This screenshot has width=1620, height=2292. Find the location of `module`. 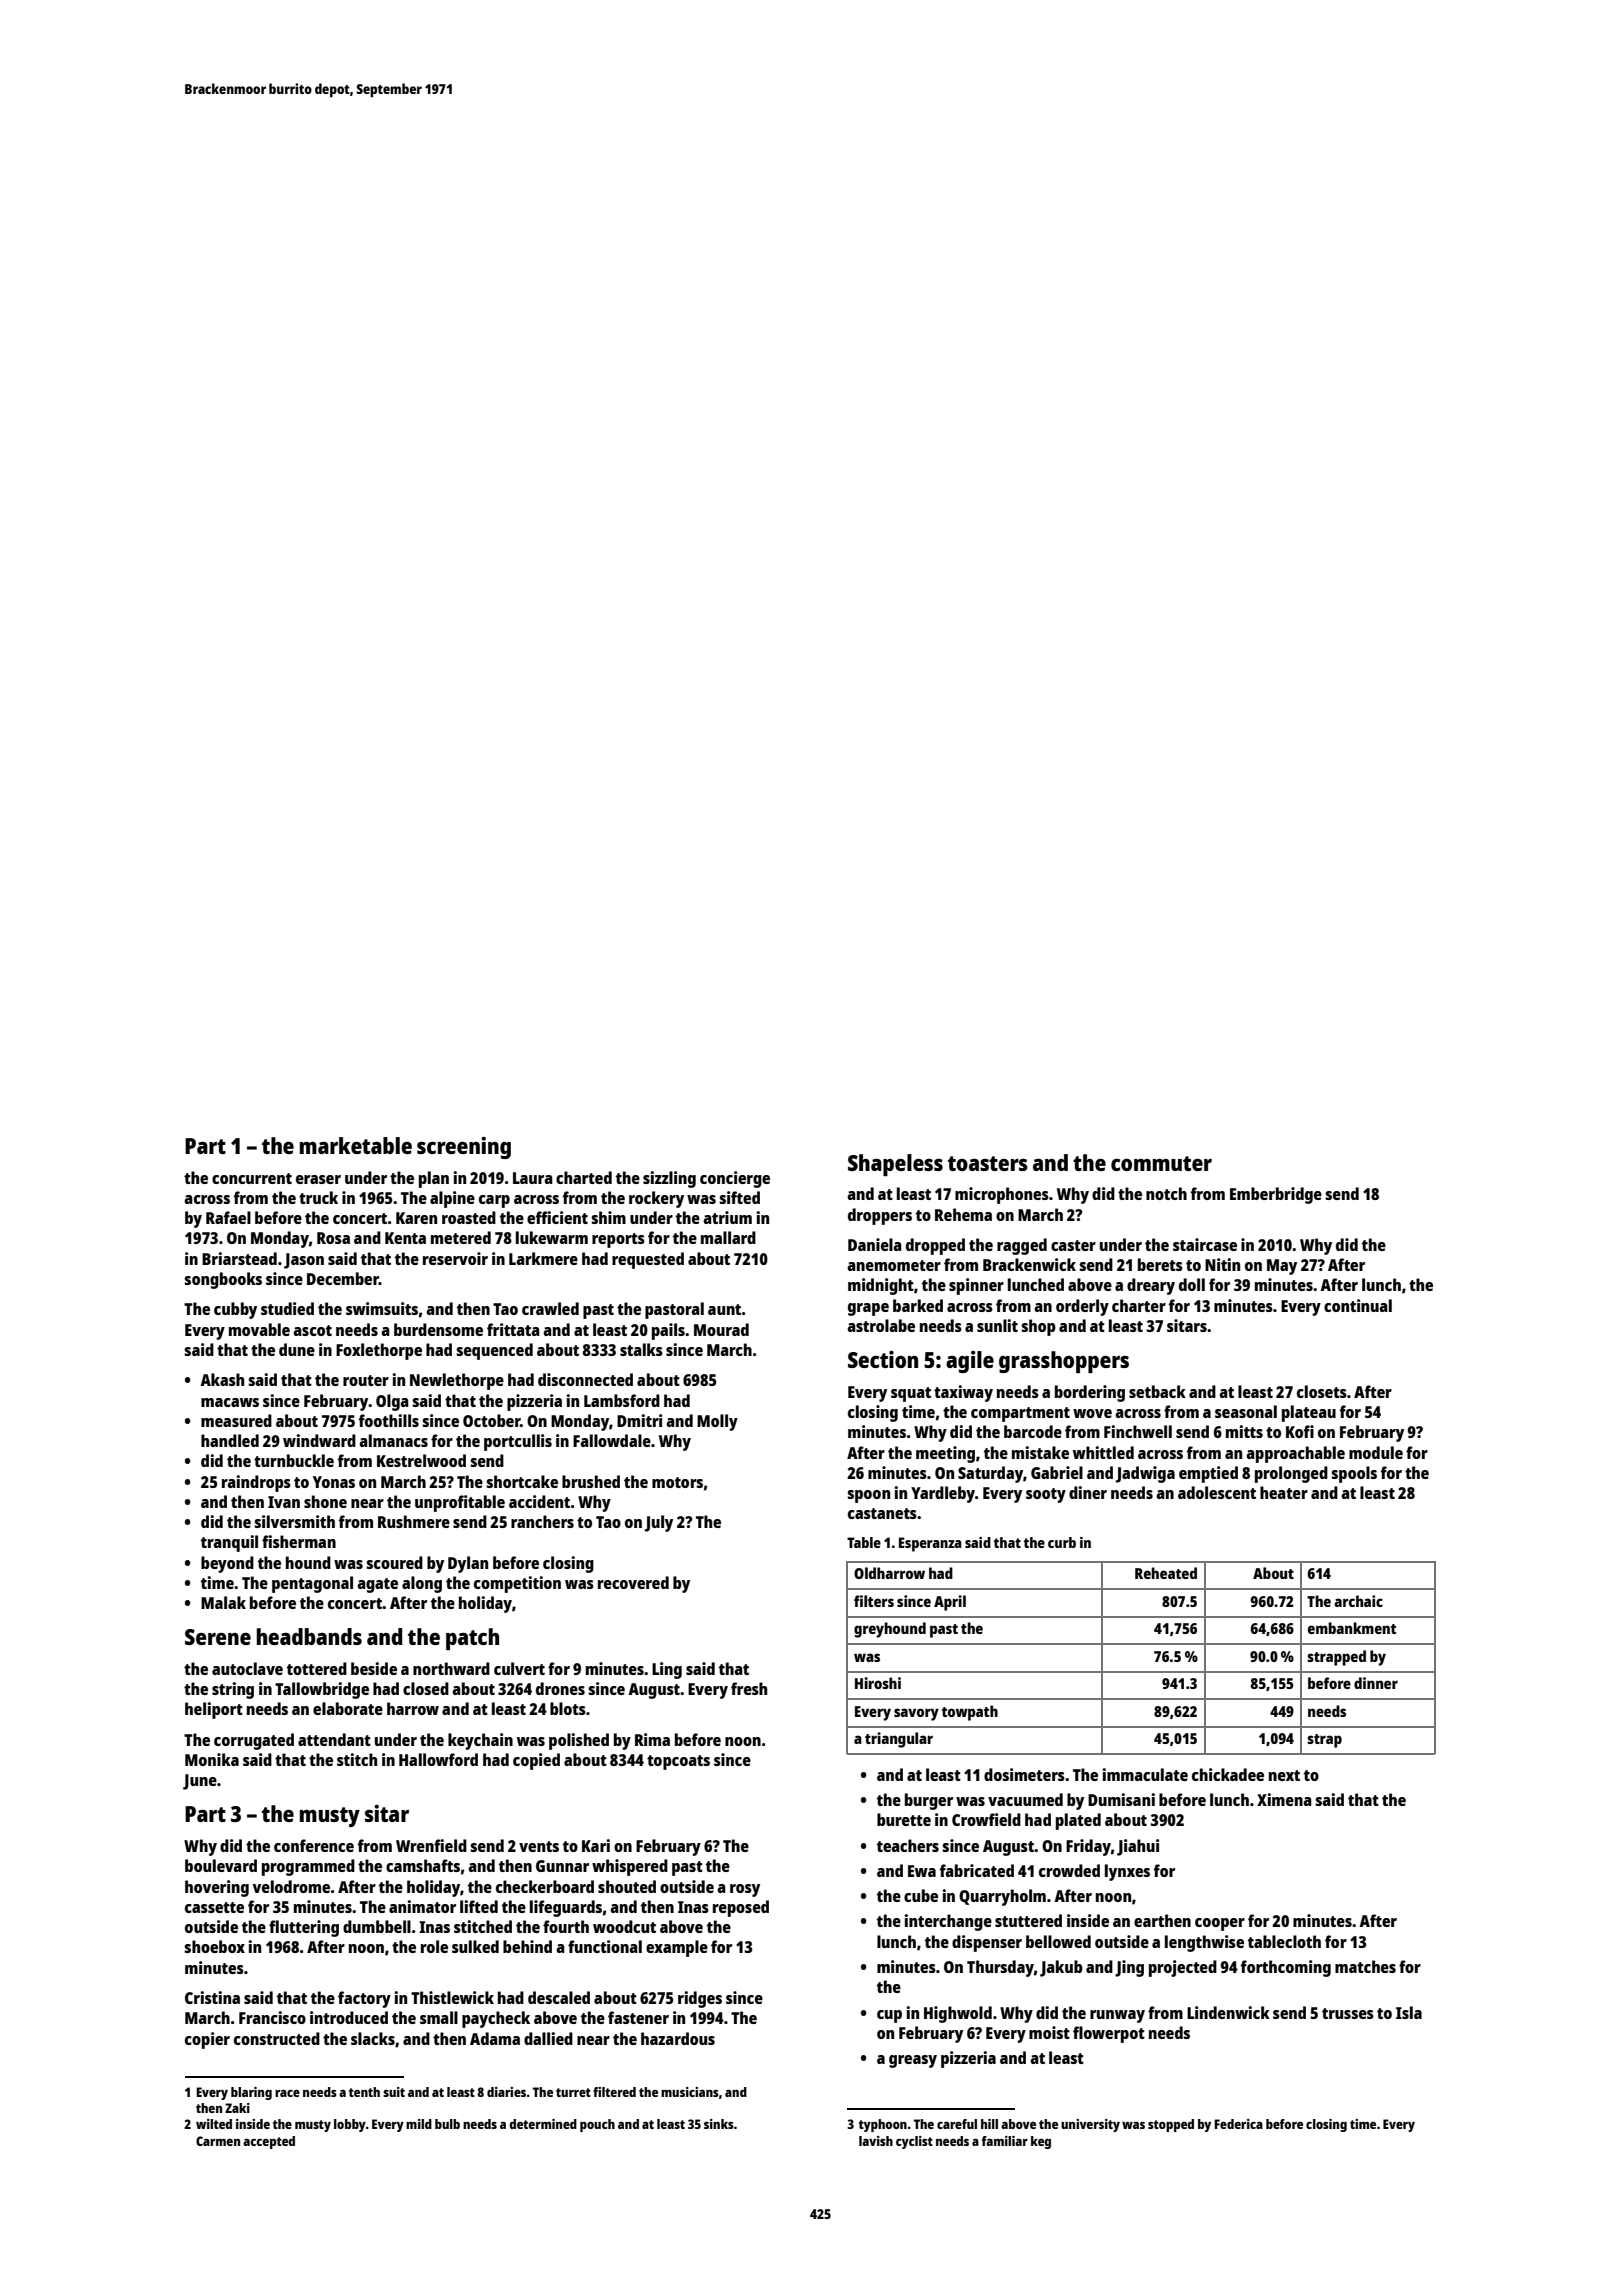

module is located at coordinates (1376, 1452).
